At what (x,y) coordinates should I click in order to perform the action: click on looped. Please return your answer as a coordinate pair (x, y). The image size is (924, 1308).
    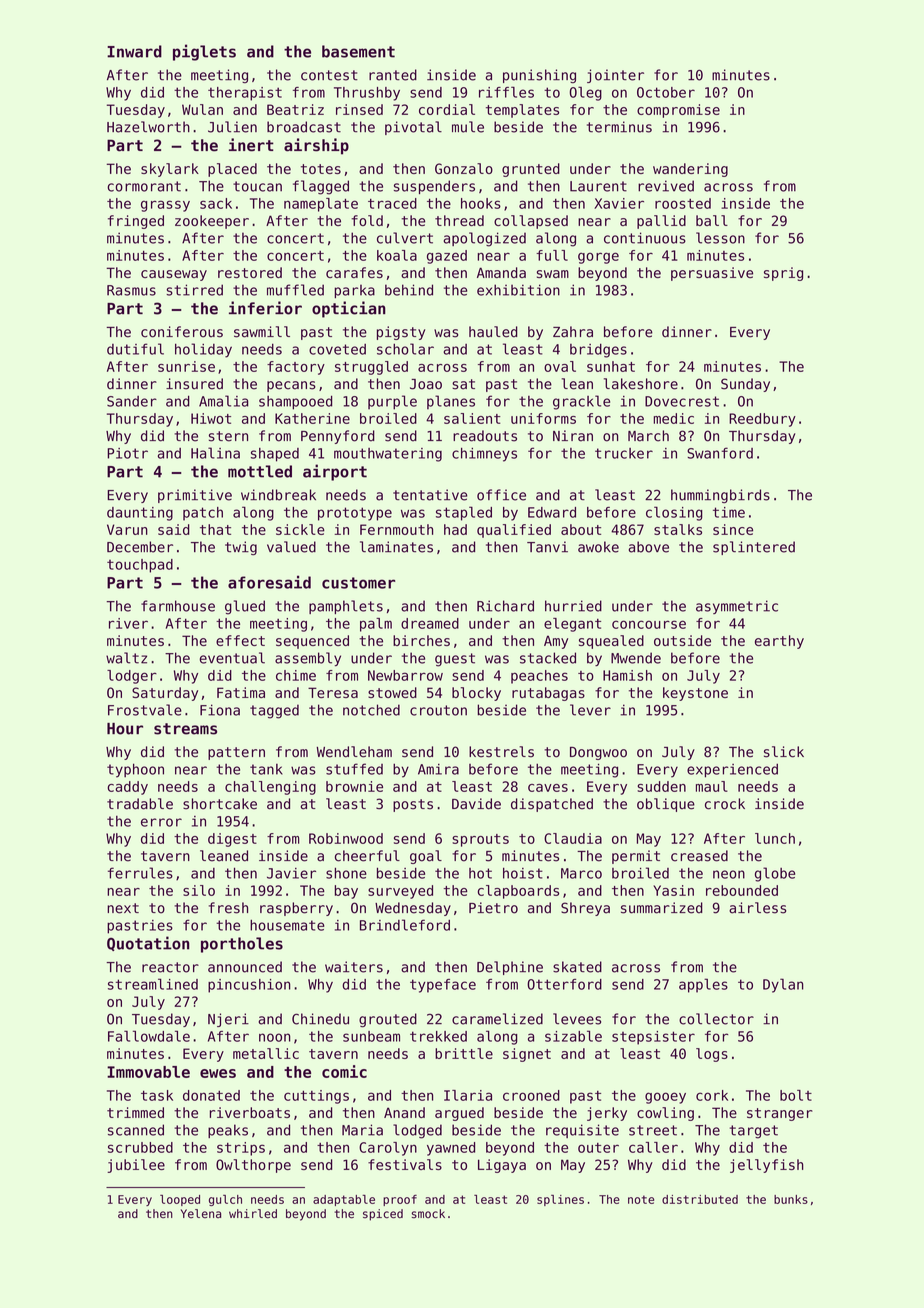
    Looking at the image, I should click on (180, 1200).
